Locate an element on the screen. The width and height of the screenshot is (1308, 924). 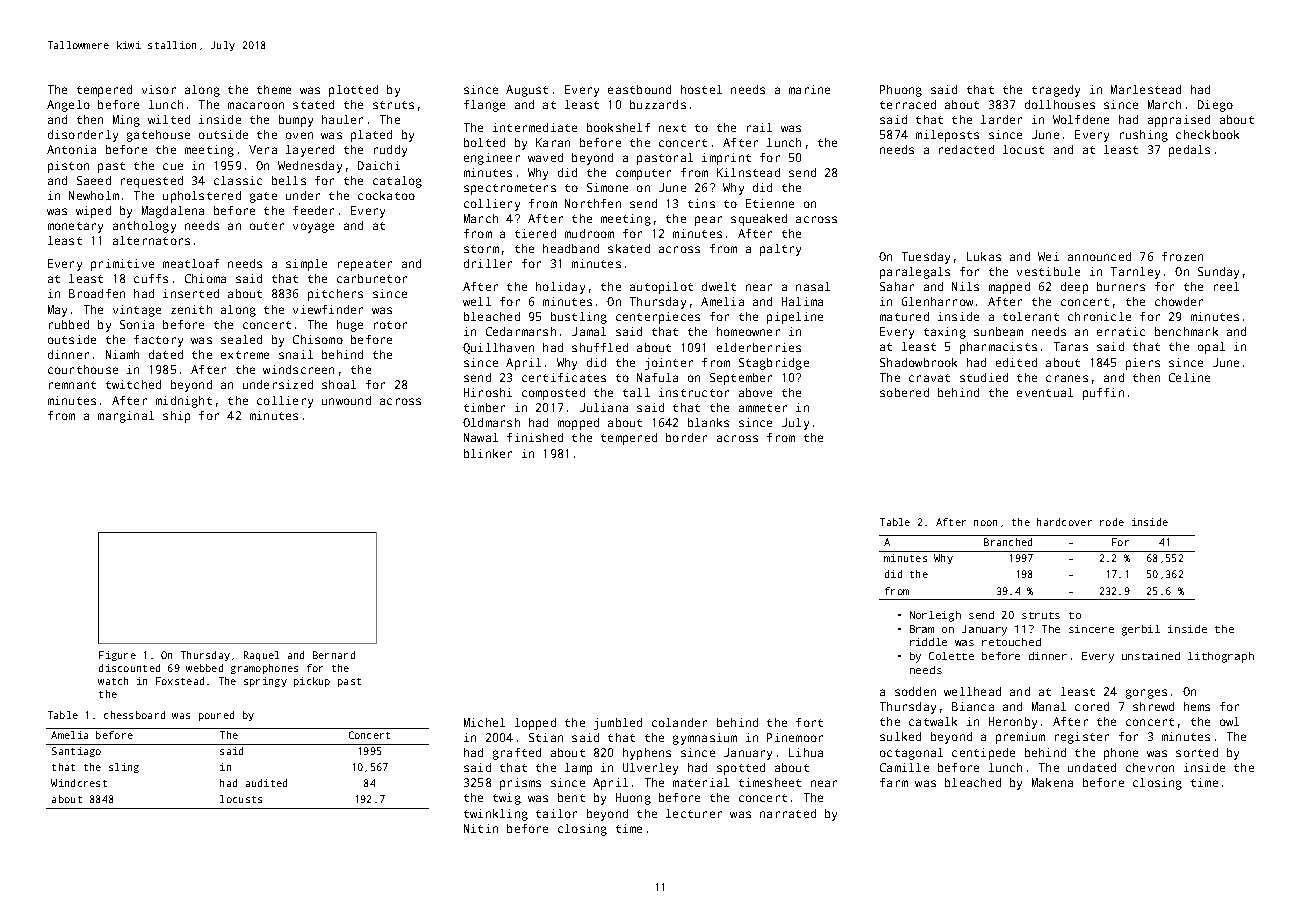
ammeter is located at coordinates (763, 408).
